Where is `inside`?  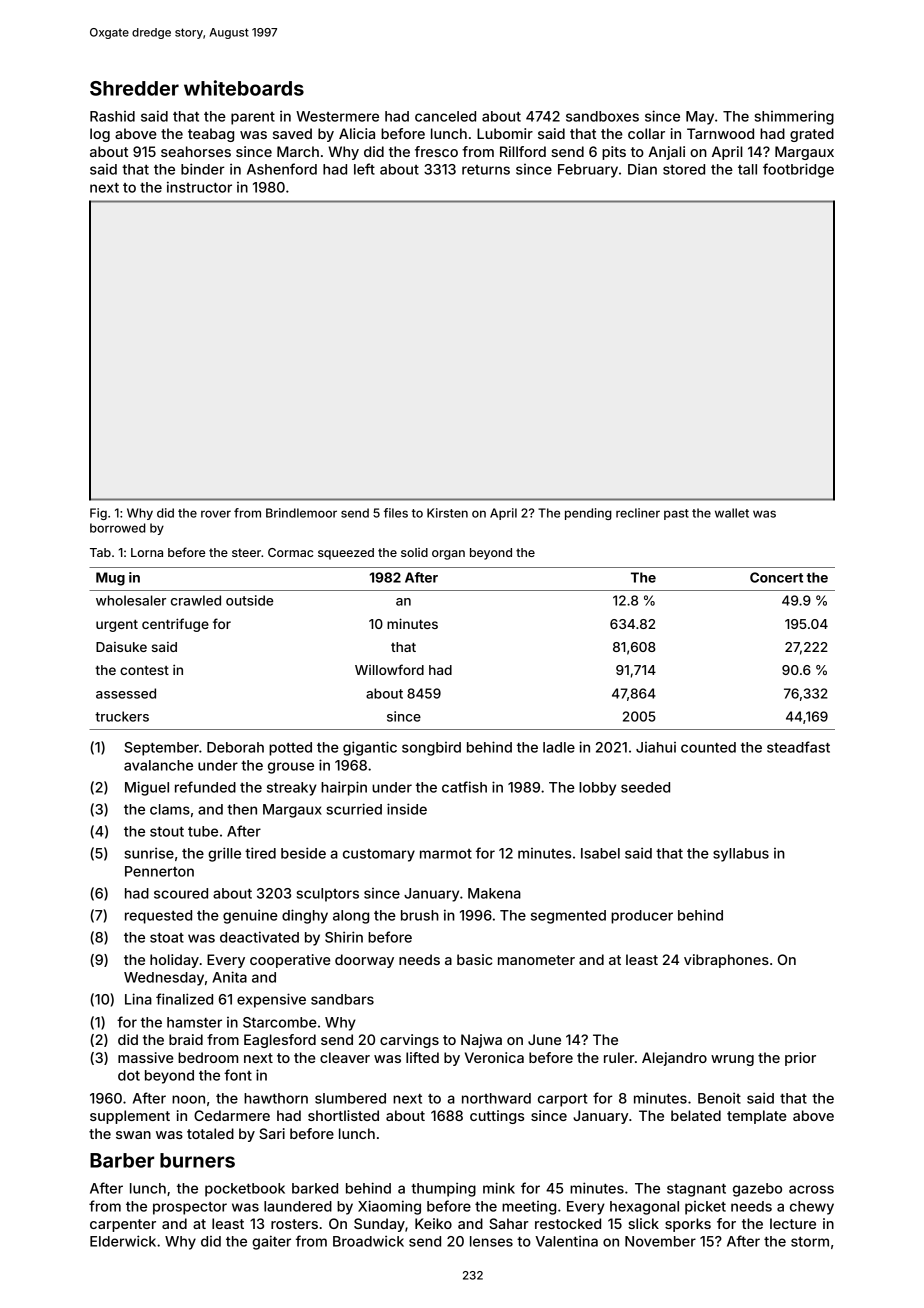
inside is located at coordinates (407, 809).
